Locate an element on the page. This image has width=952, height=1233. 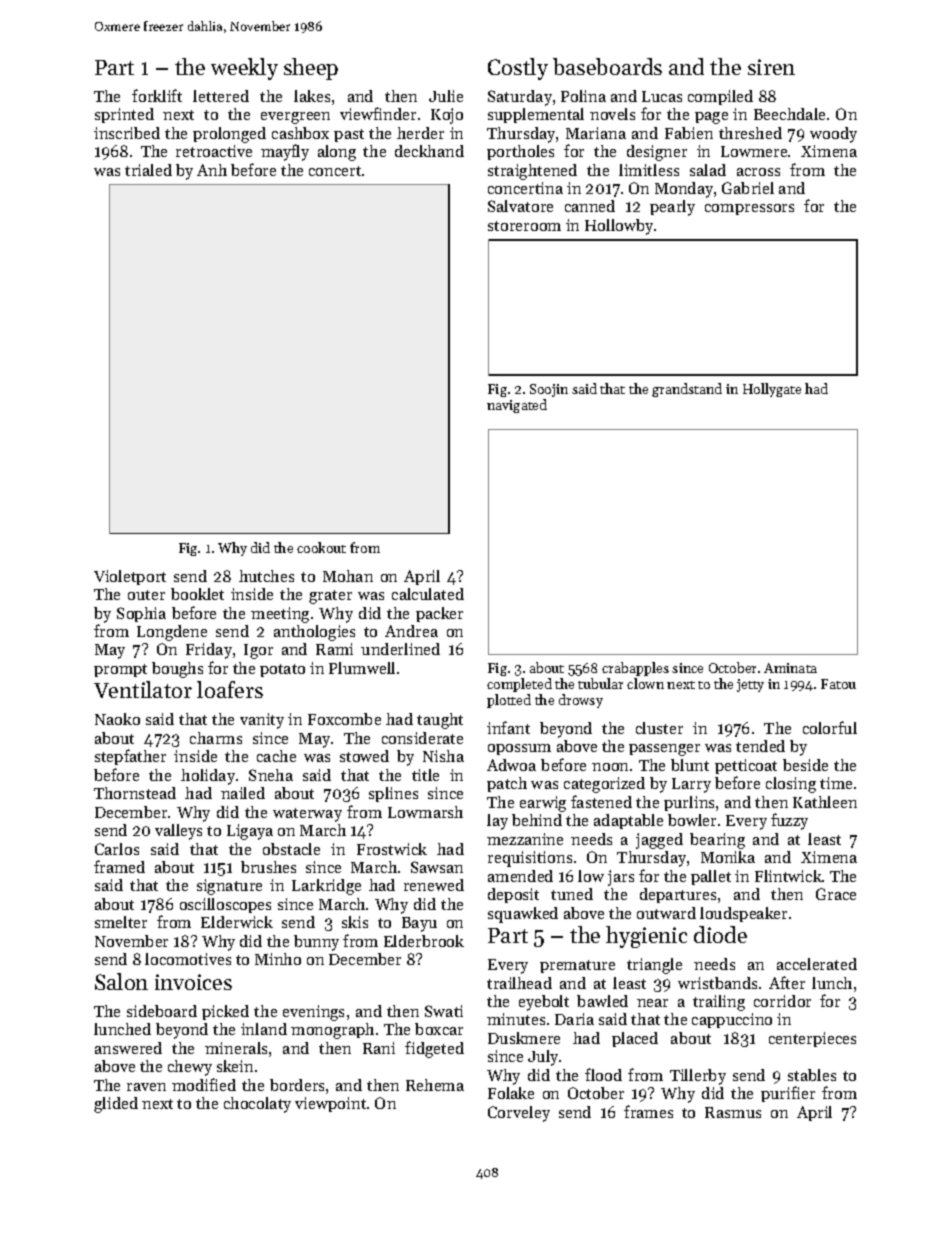
glided is located at coordinates (116, 1105).
